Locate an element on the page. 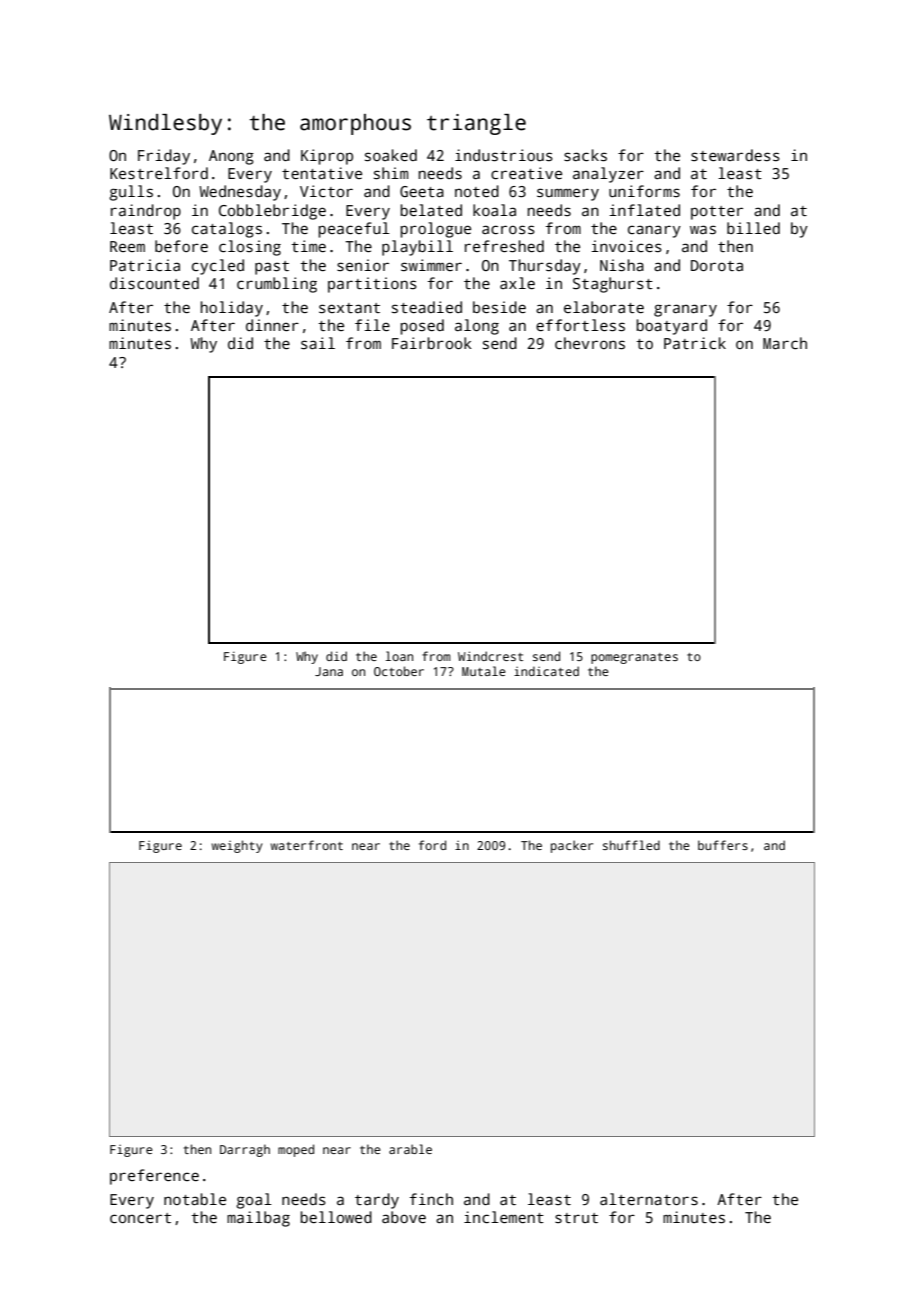 The width and height of the page is (924, 1308). stewardess is located at coordinates (735, 155).
